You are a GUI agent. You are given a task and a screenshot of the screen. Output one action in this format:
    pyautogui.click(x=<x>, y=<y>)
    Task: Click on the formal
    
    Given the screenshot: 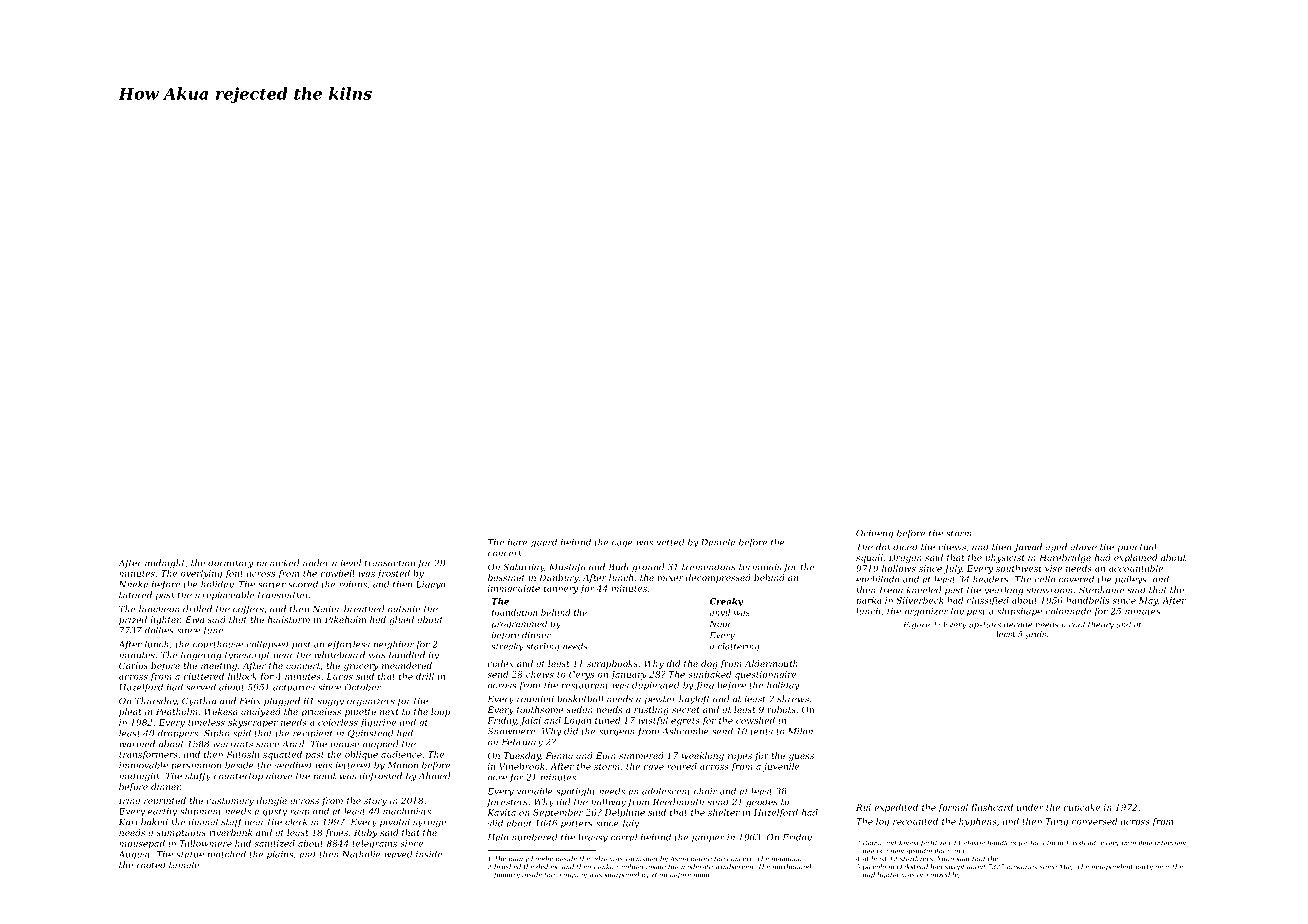 What is the action you would take?
    pyautogui.click(x=953, y=808)
